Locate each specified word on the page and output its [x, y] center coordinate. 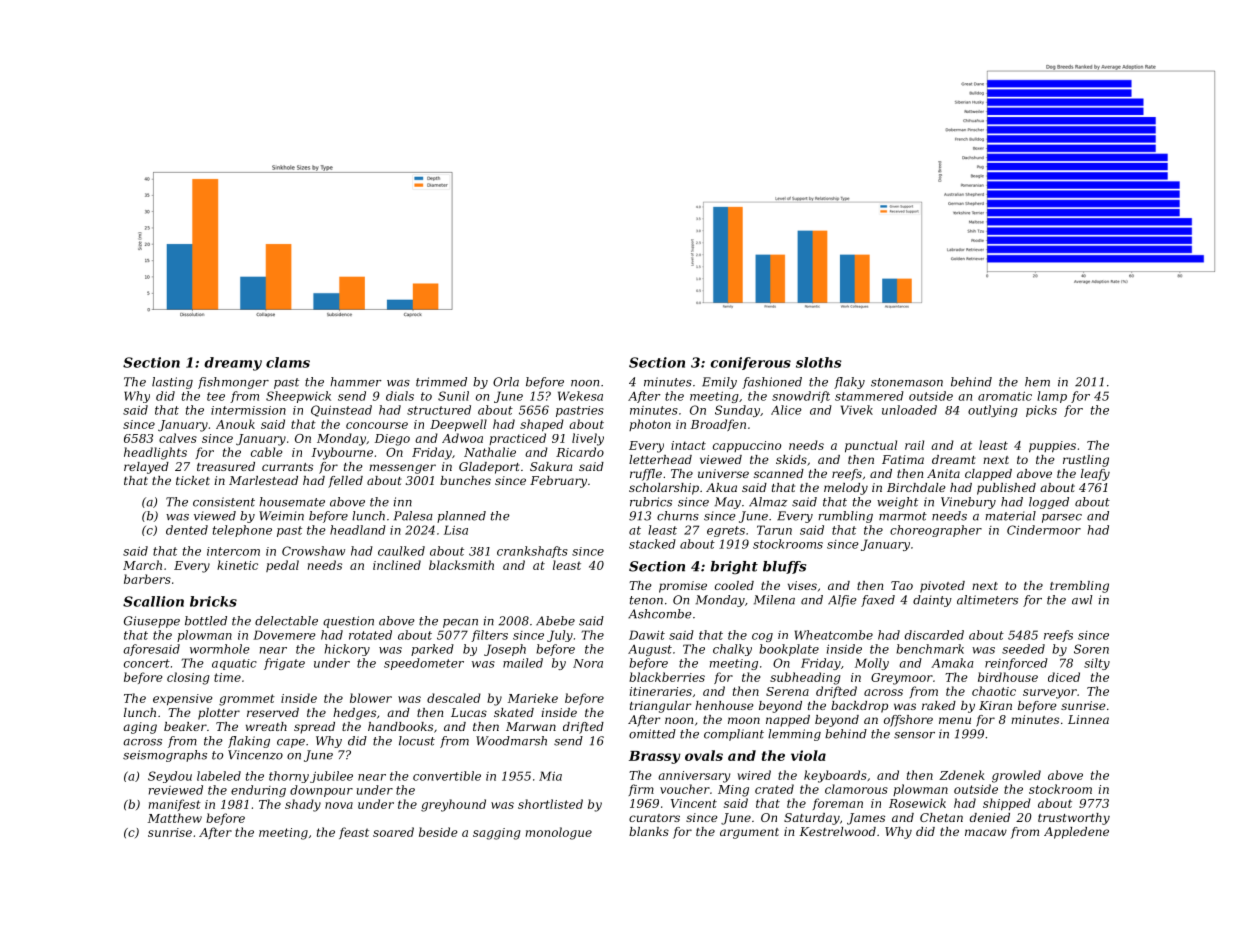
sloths [818, 362]
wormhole [220, 649]
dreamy [233, 364]
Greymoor [902, 679]
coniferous [751, 363]
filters [489, 636]
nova [339, 805]
